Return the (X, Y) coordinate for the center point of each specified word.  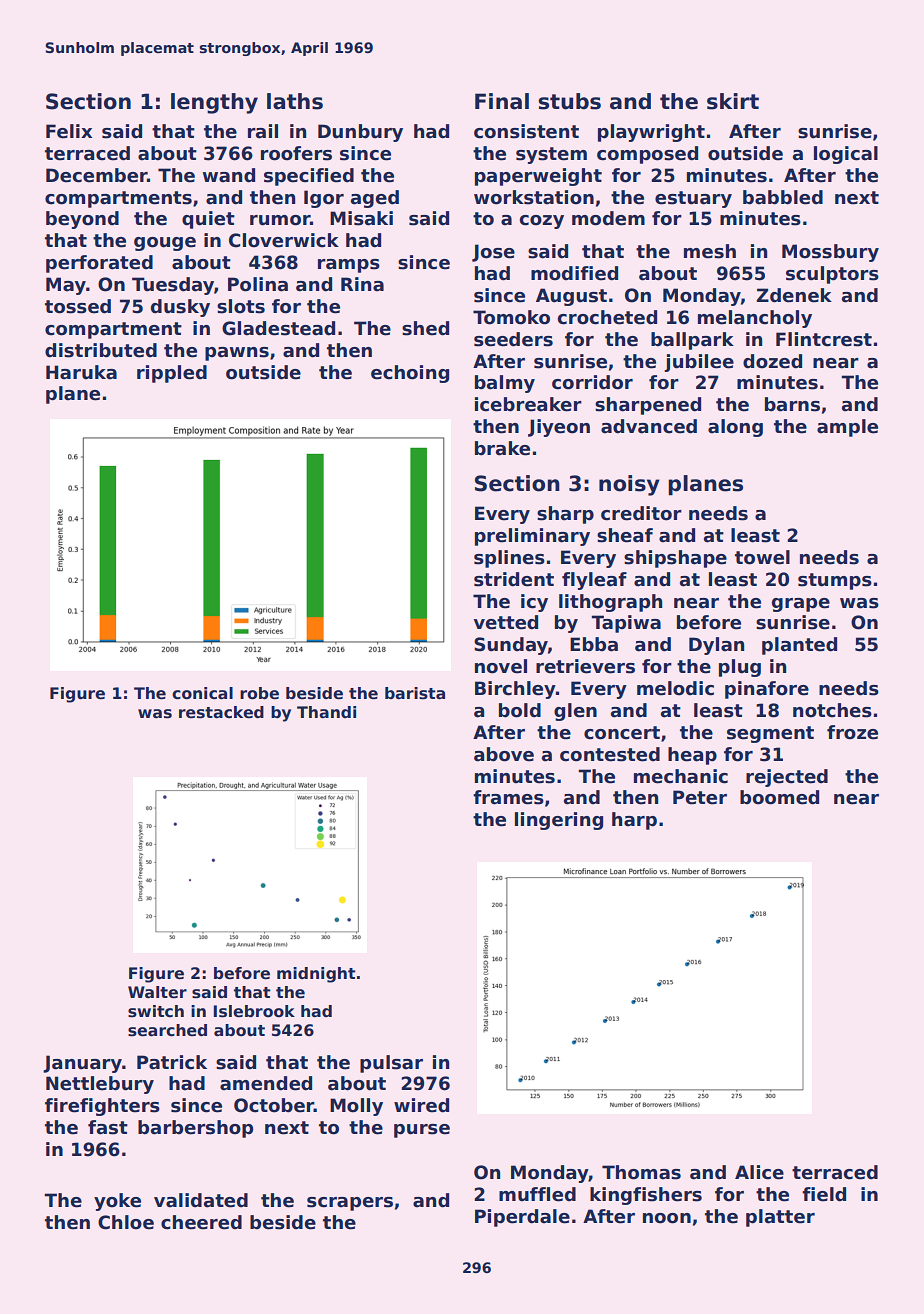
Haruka (81, 372)
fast (108, 1127)
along (735, 428)
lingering (559, 821)
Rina (362, 284)
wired (421, 1105)
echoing (410, 374)
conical (202, 693)
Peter (700, 797)
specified (309, 177)
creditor (641, 513)
